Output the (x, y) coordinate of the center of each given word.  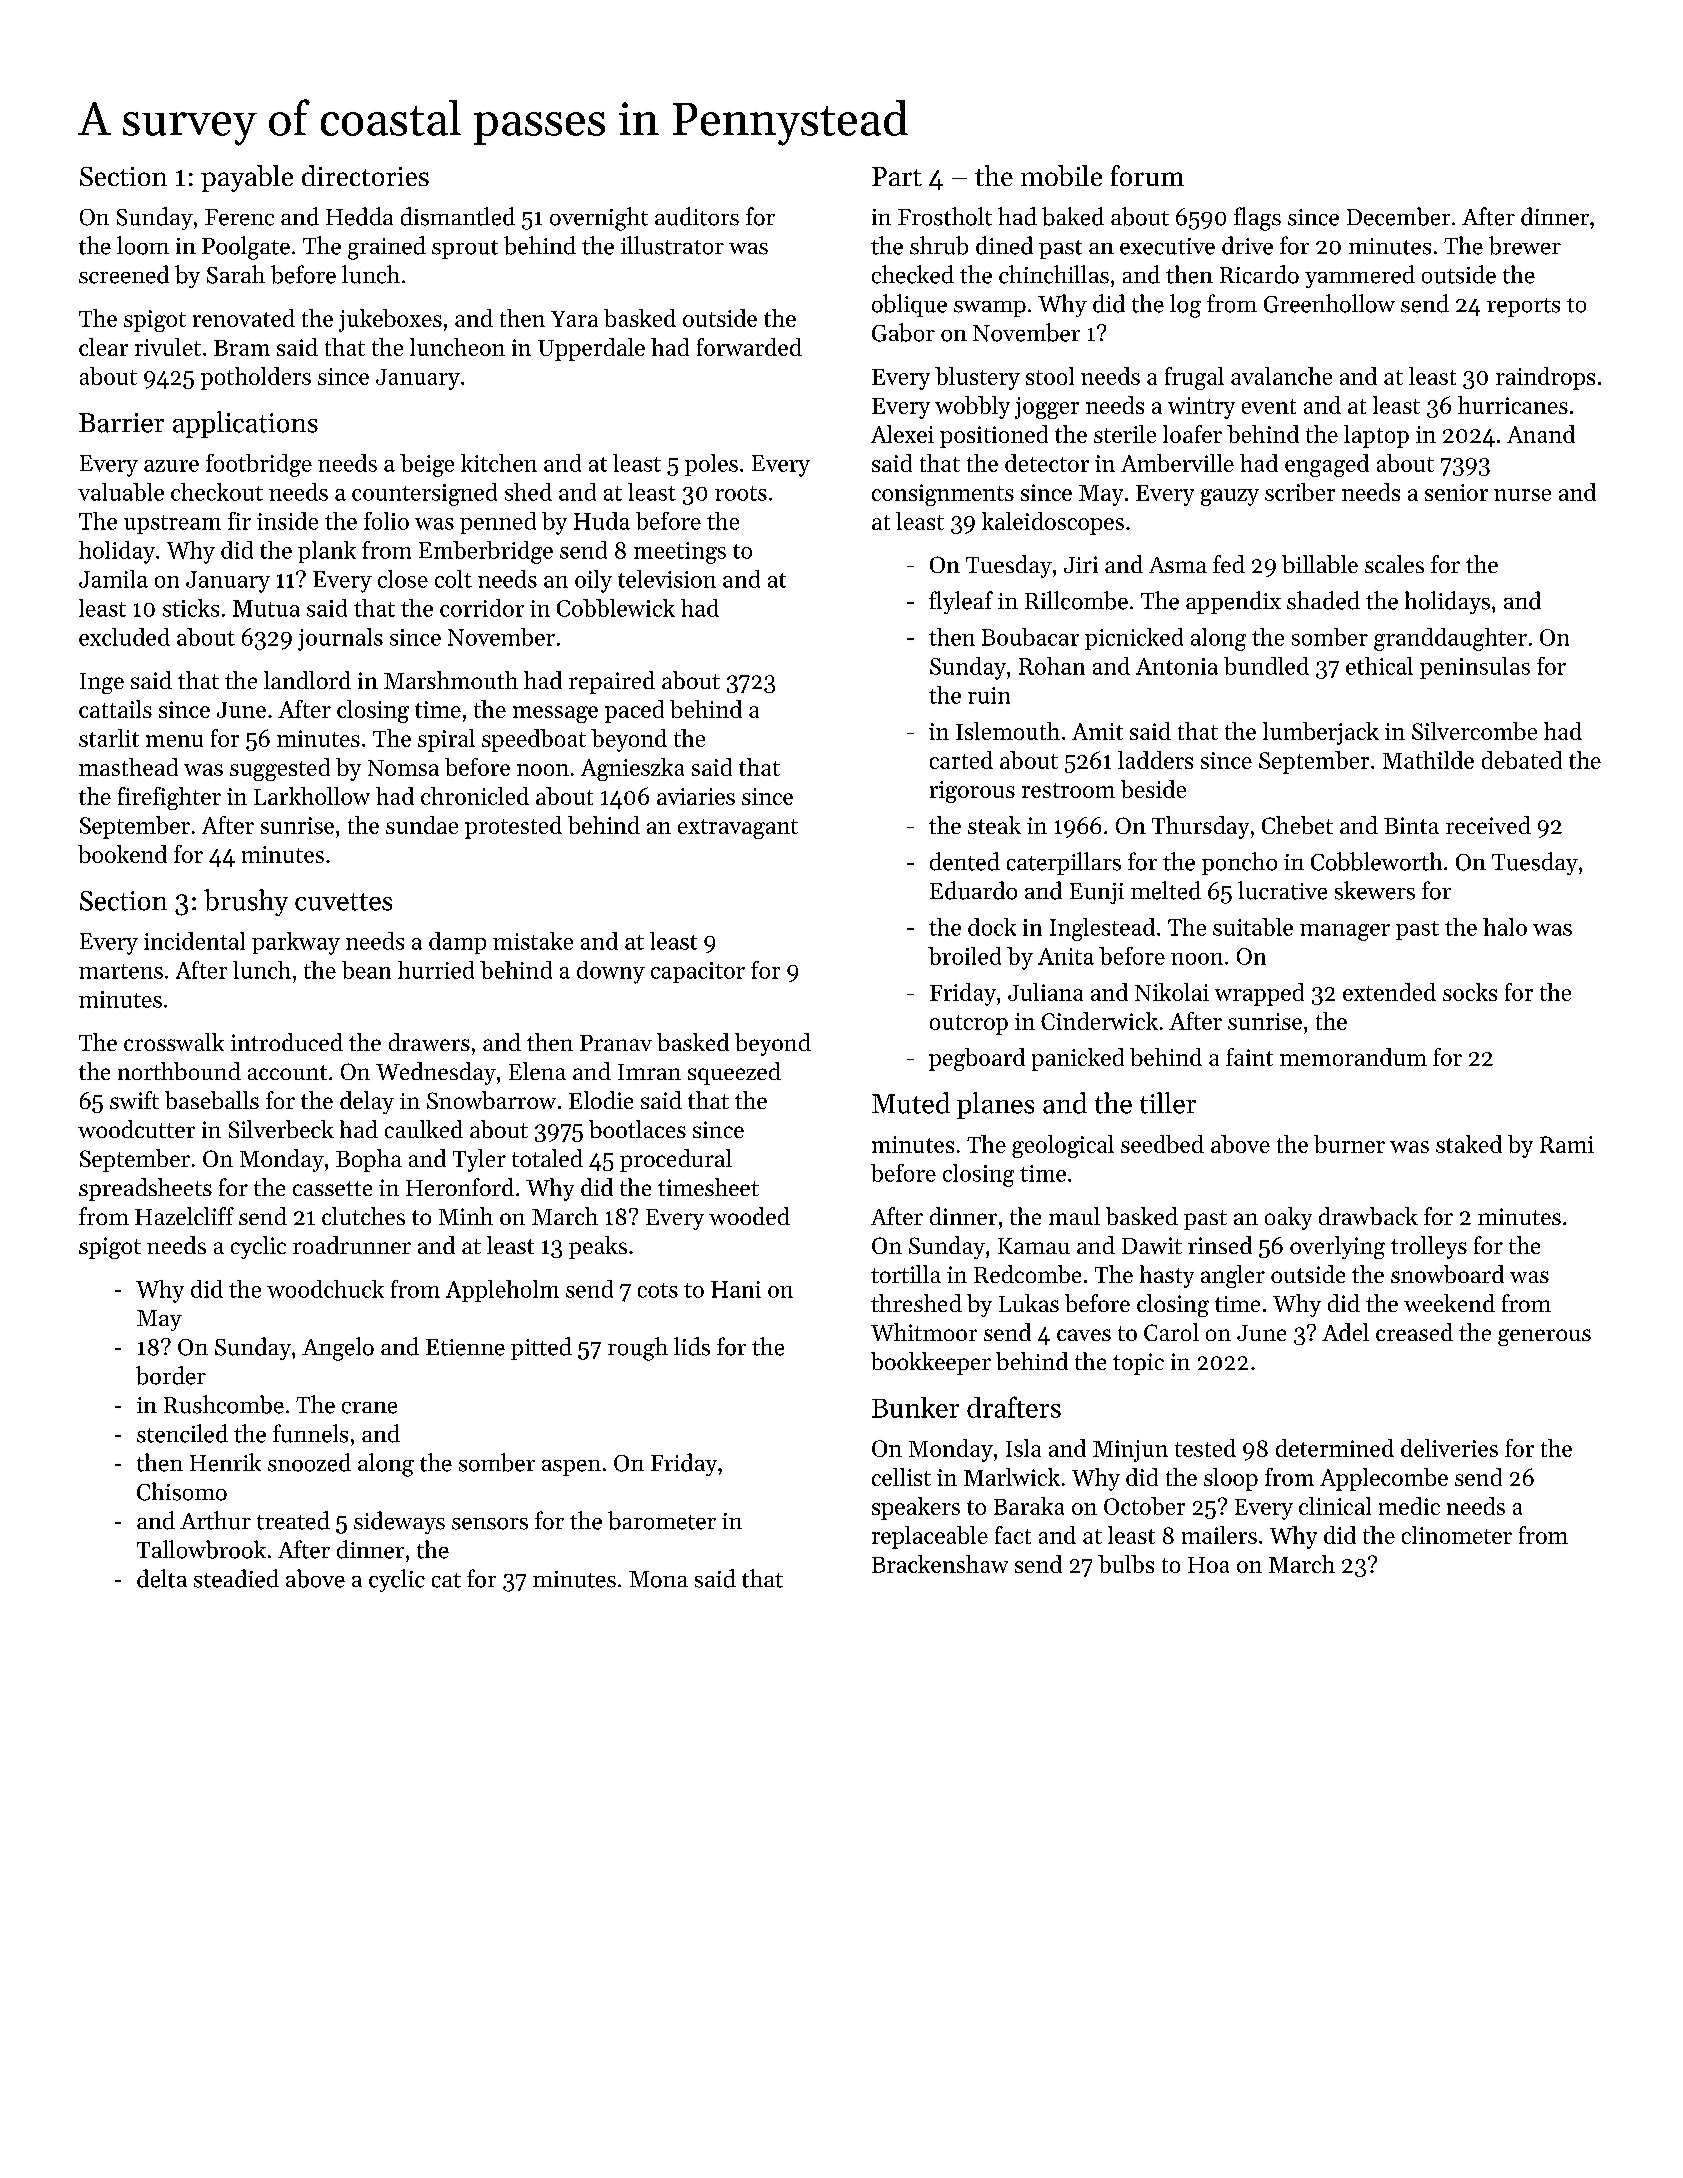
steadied (236, 1578)
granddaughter (1450, 639)
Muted (911, 1103)
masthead (128, 767)
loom (143, 245)
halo (1505, 927)
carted (961, 760)
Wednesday (436, 1073)
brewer (1525, 245)
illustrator (672, 245)
